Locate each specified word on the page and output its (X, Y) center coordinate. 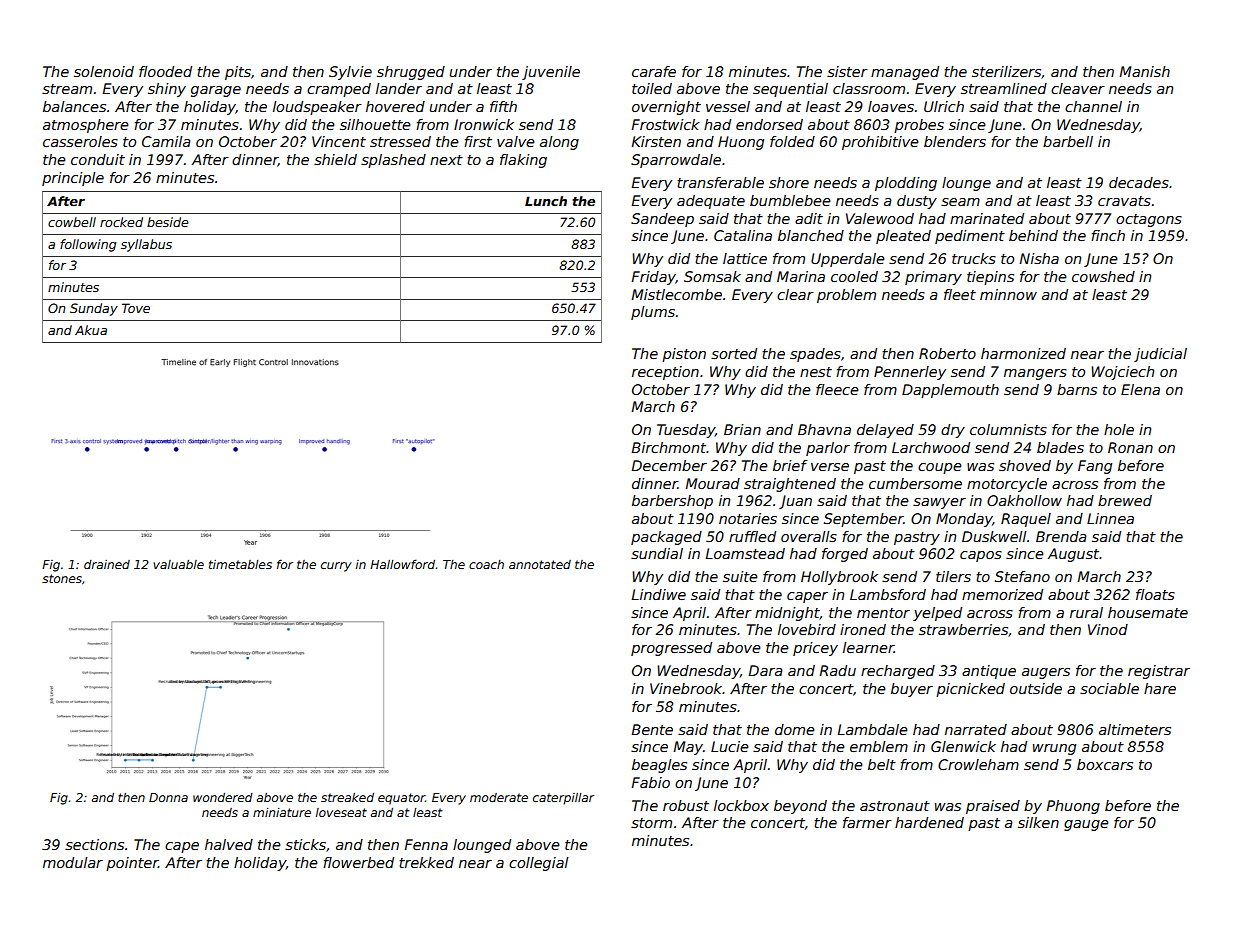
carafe (654, 71)
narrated (976, 729)
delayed (885, 431)
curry (336, 567)
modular (73, 862)
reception (665, 373)
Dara (765, 670)
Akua (91, 330)
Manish (1144, 71)
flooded (165, 71)
